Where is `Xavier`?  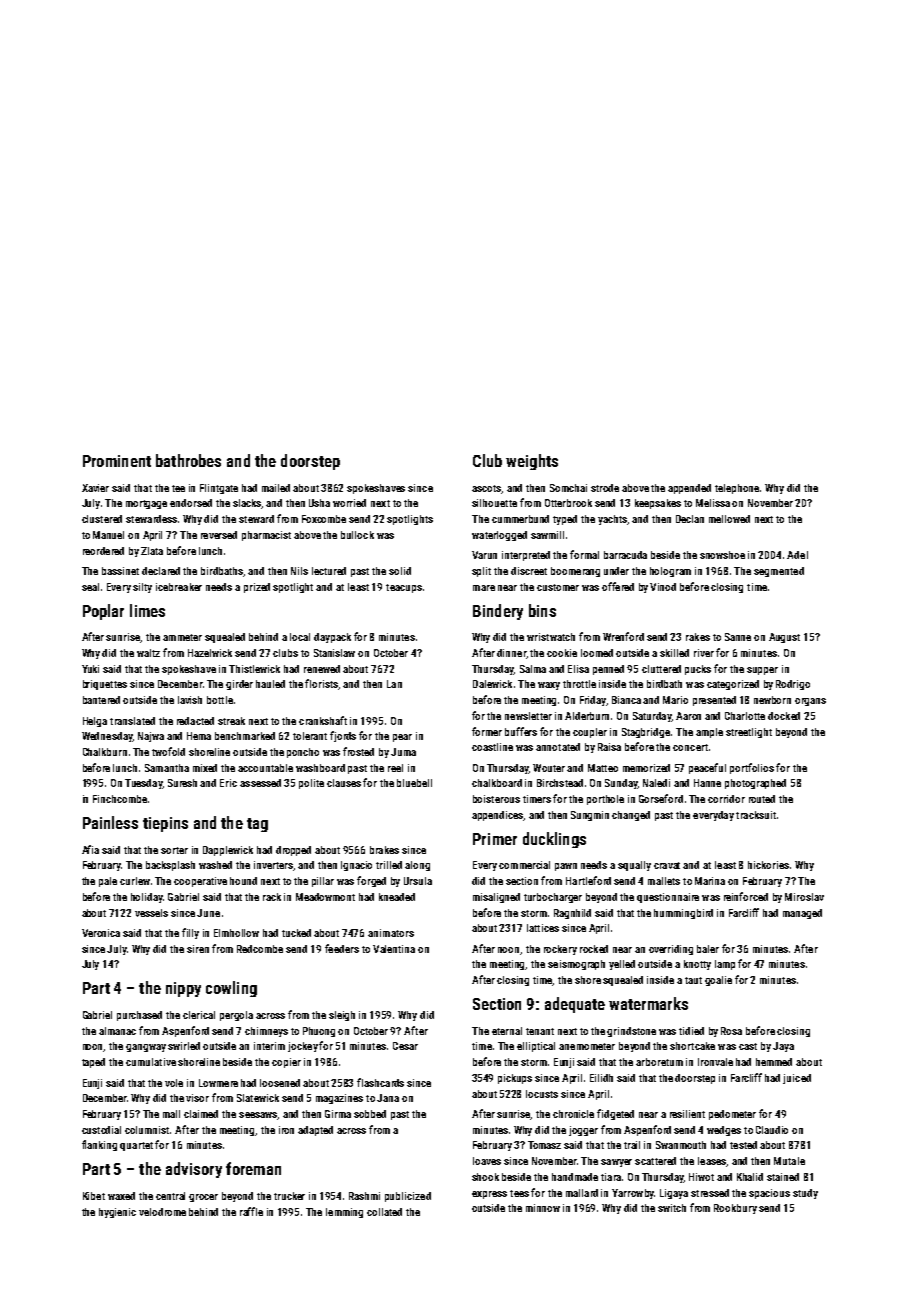 Xavier is located at coordinates (95, 488).
